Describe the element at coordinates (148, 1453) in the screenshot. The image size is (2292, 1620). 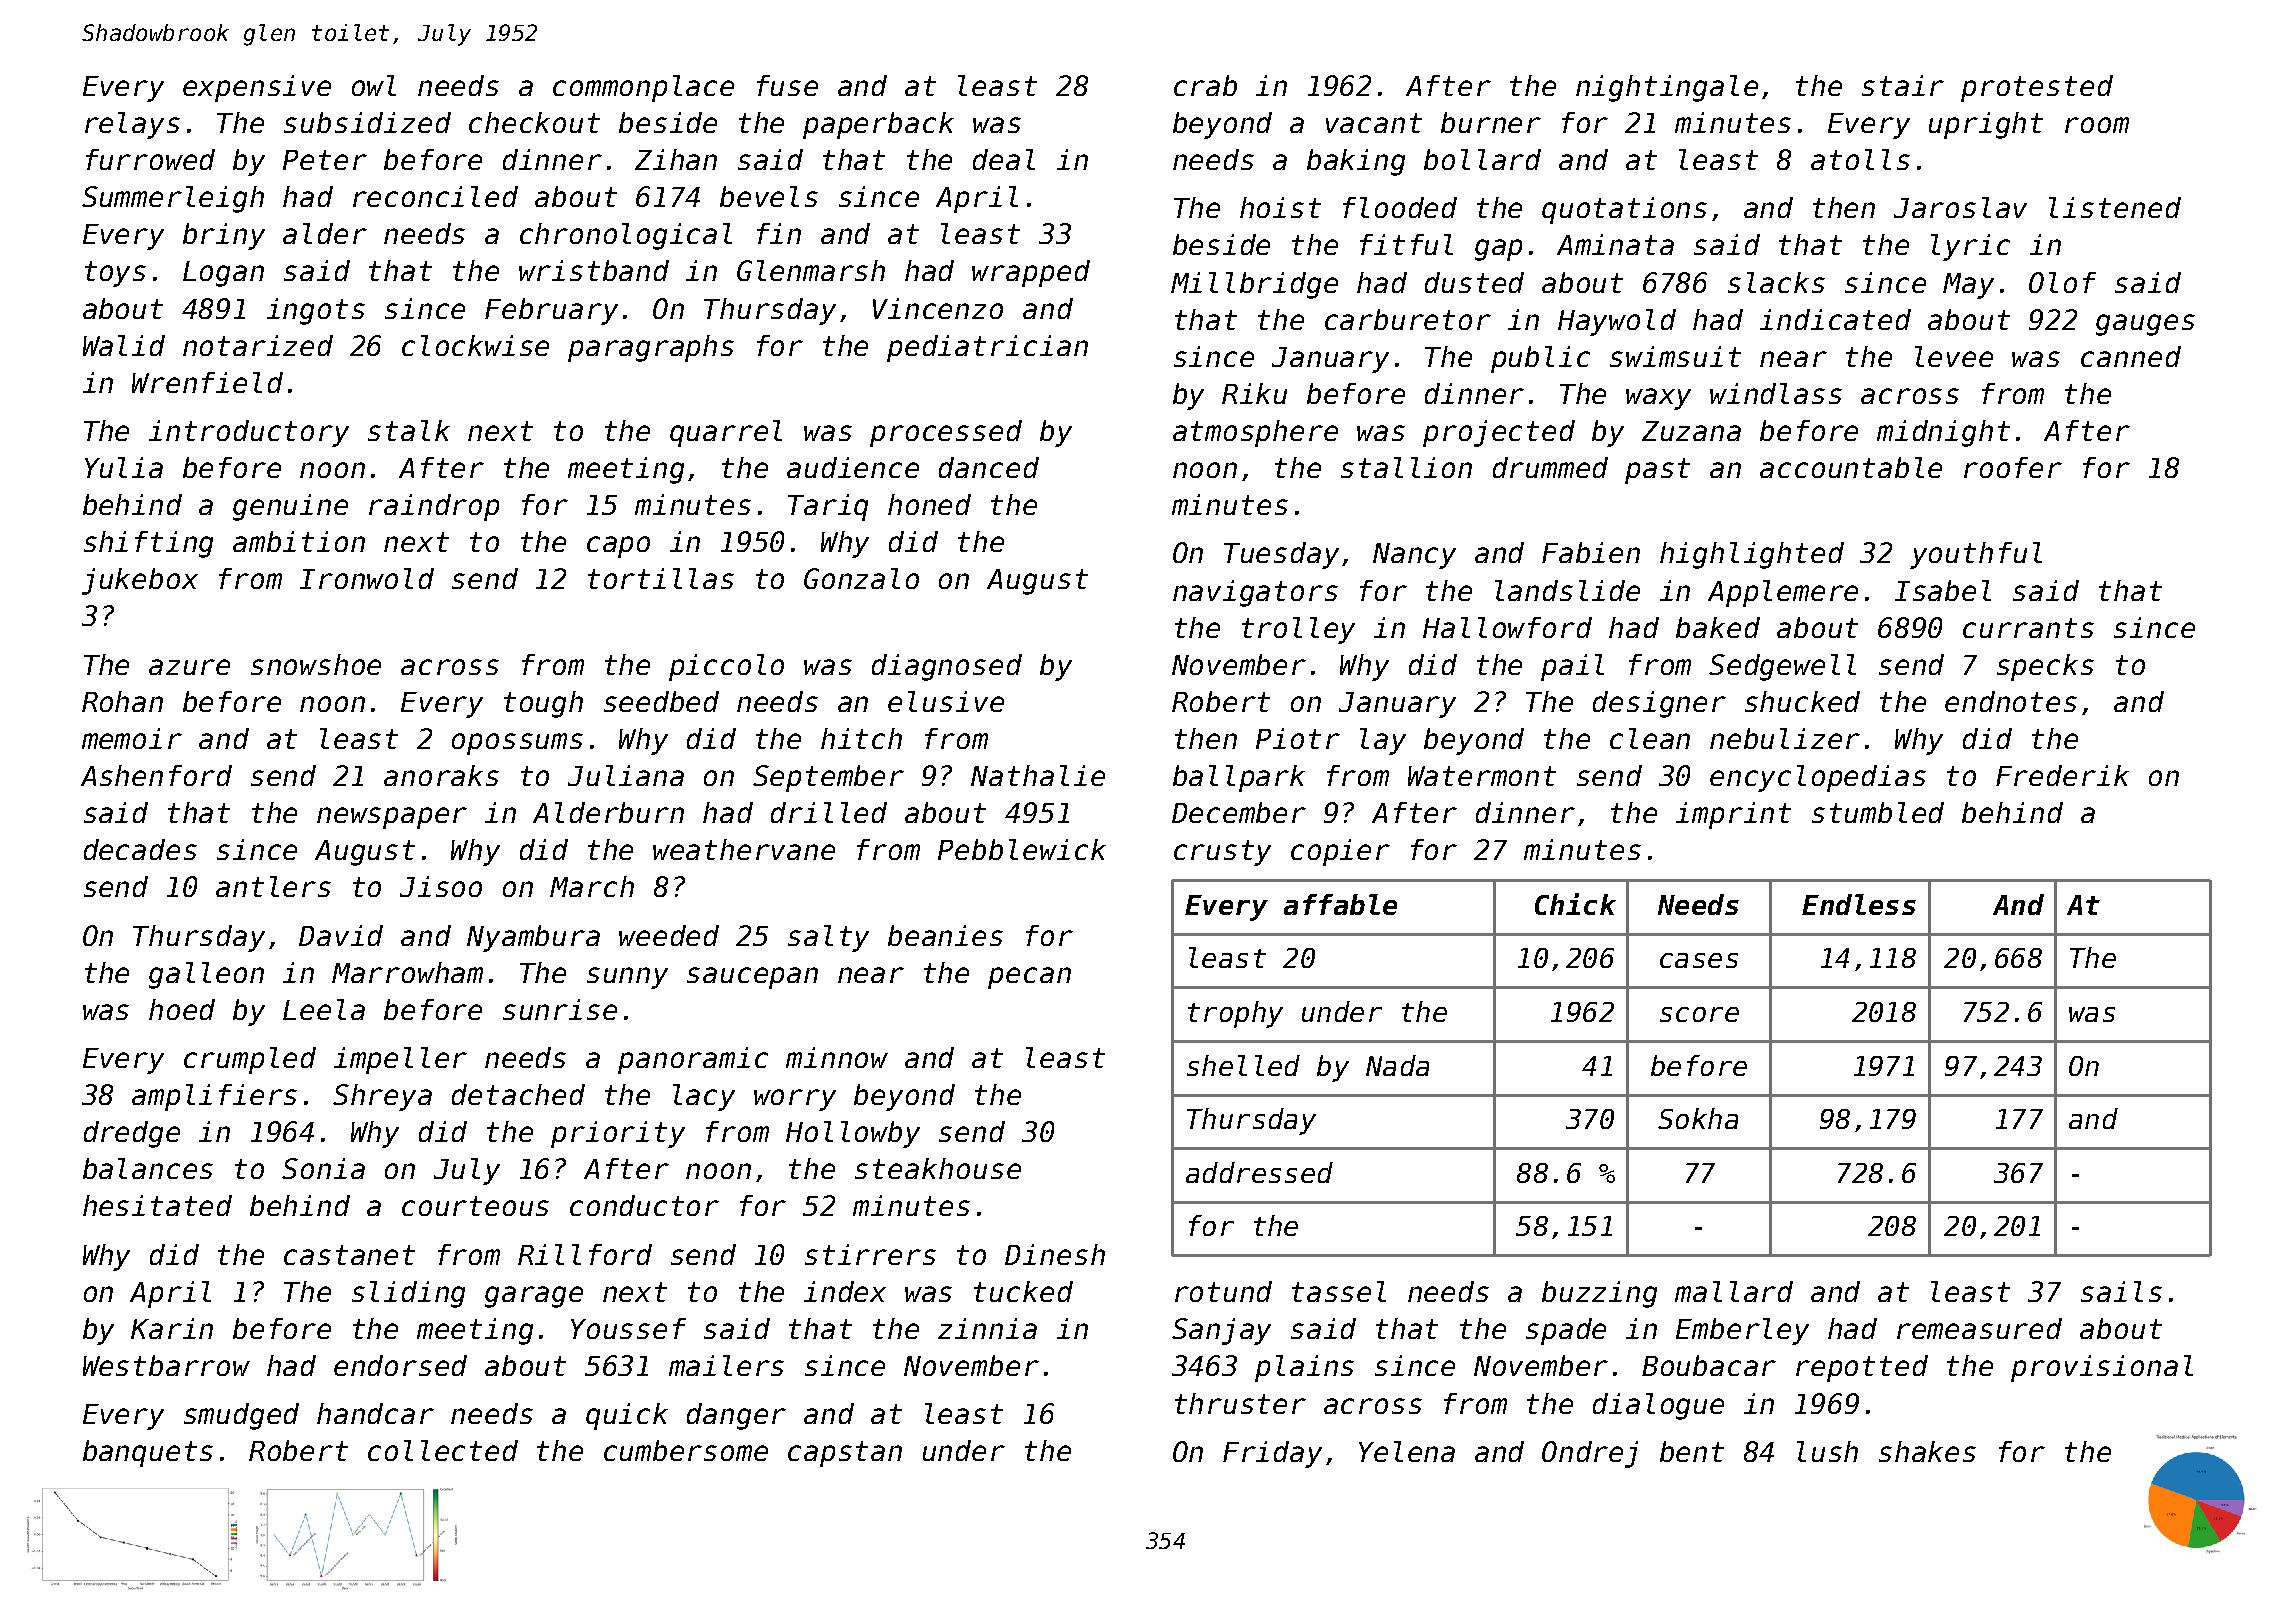
I see `banquets` at that location.
